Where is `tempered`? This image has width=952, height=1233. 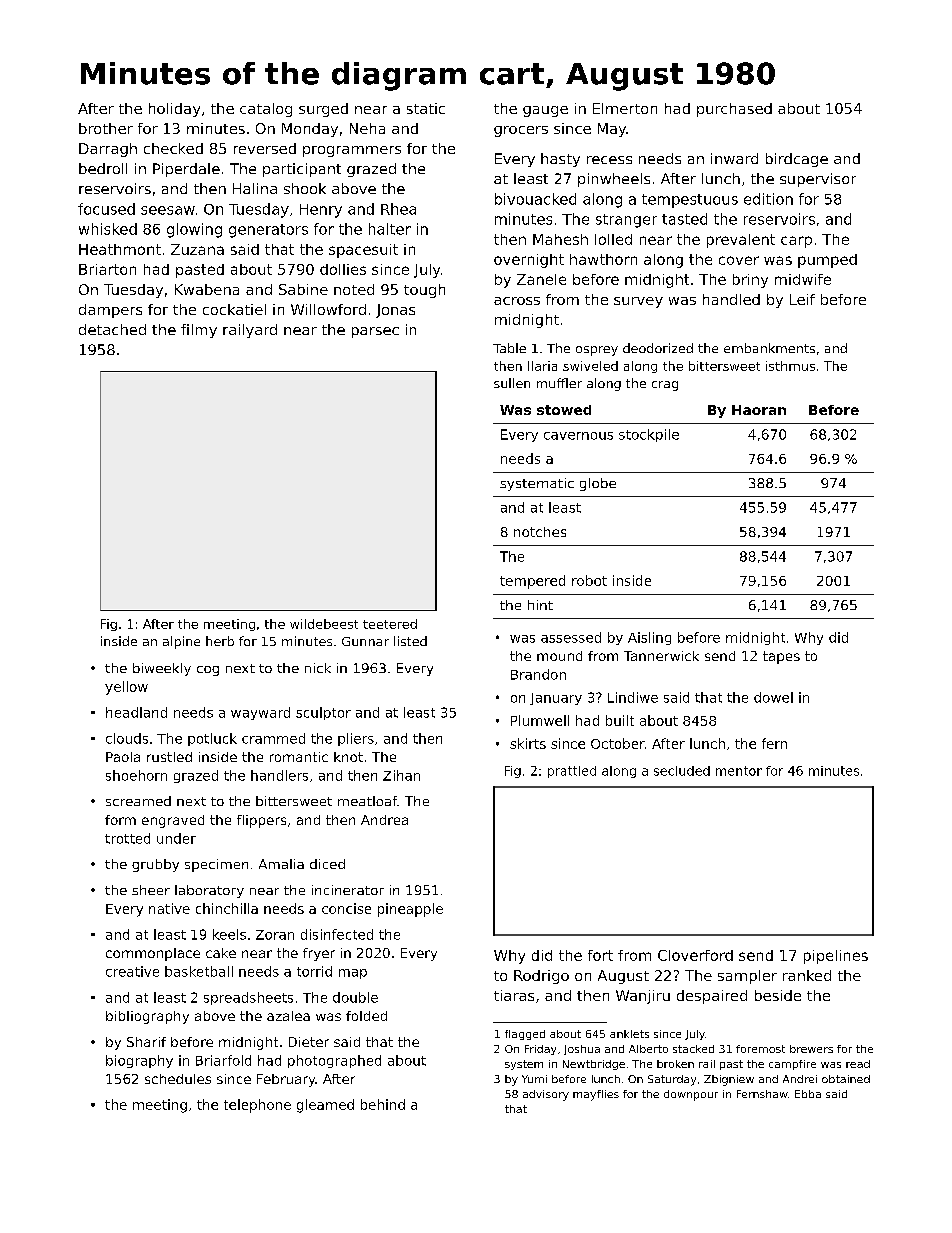
tempered is located at coordinates (532, 582).
